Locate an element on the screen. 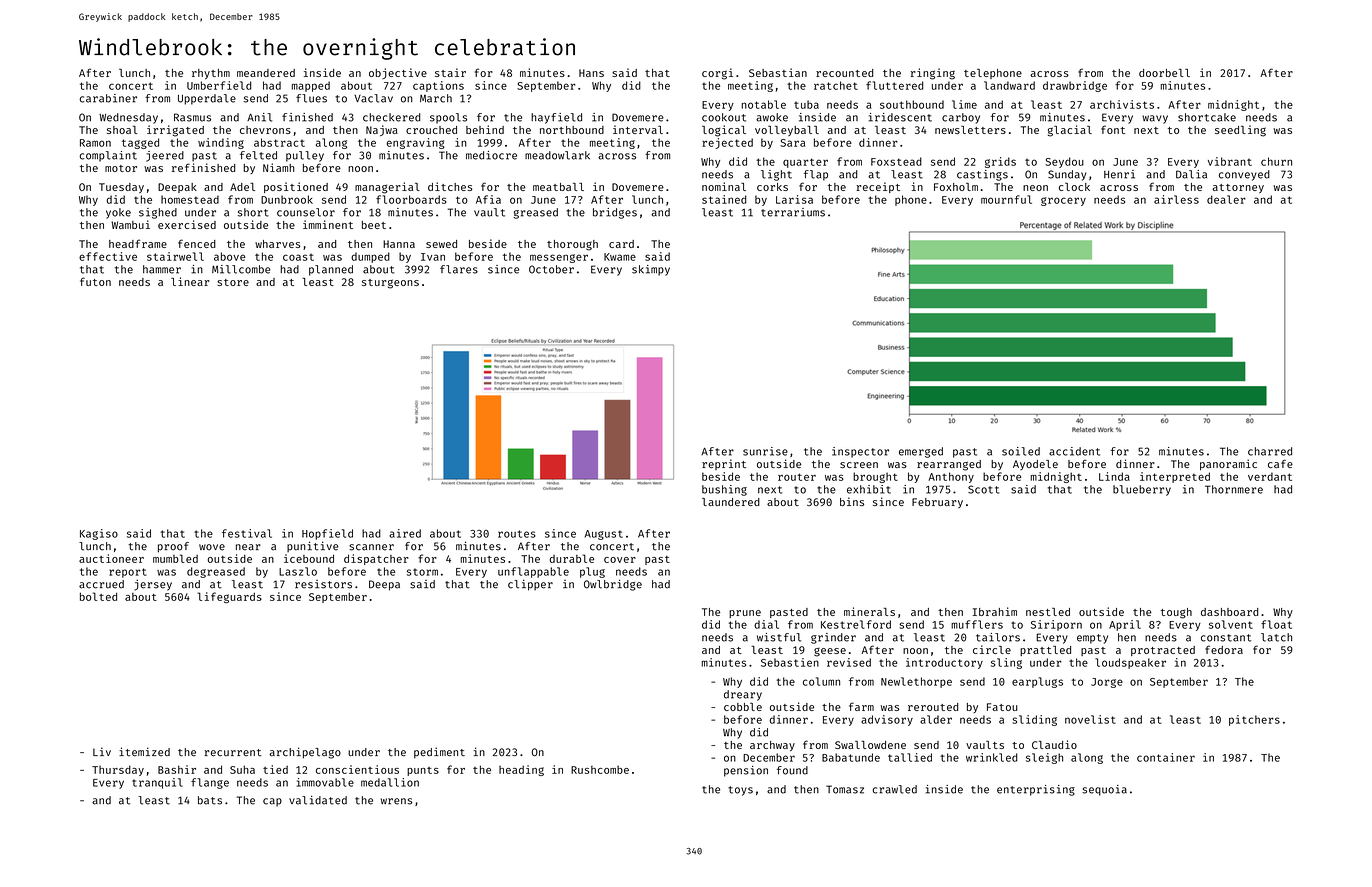 This screenshot has width=1372, height=887. Dalia is located at coordinates (1191, 174).
